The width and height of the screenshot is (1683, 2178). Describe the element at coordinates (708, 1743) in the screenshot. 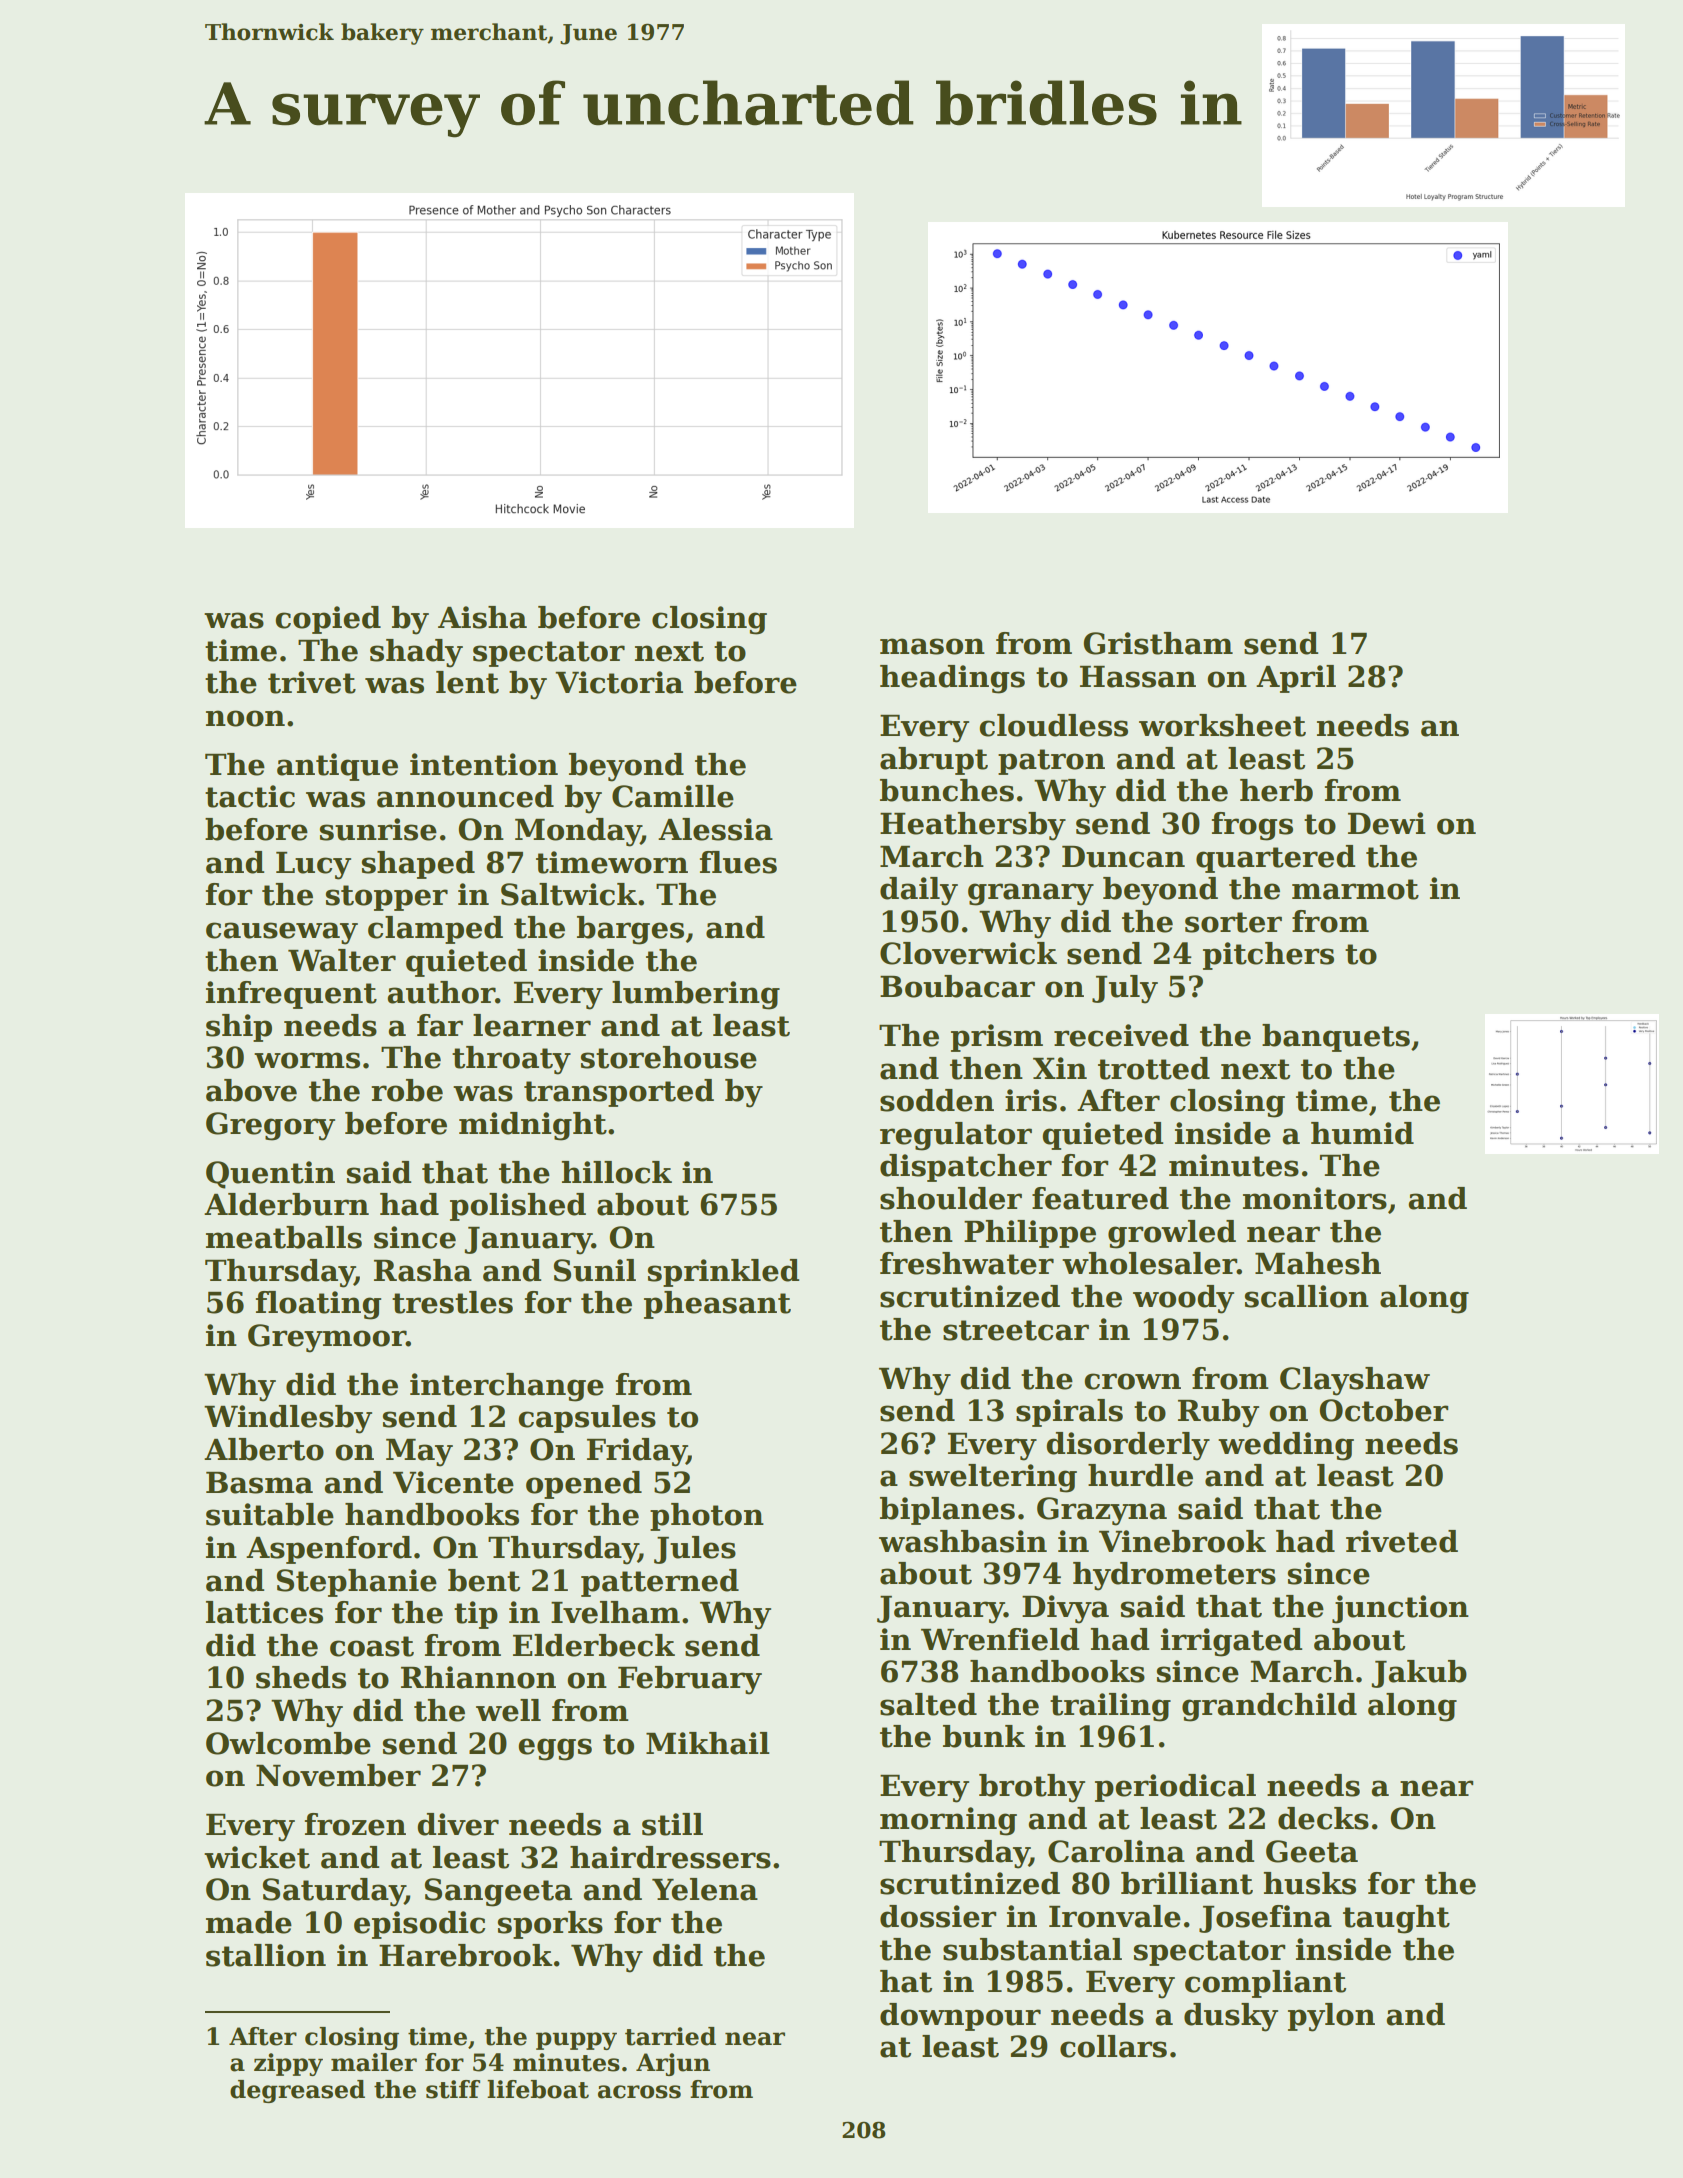

I see `Mikhail` at that location.
